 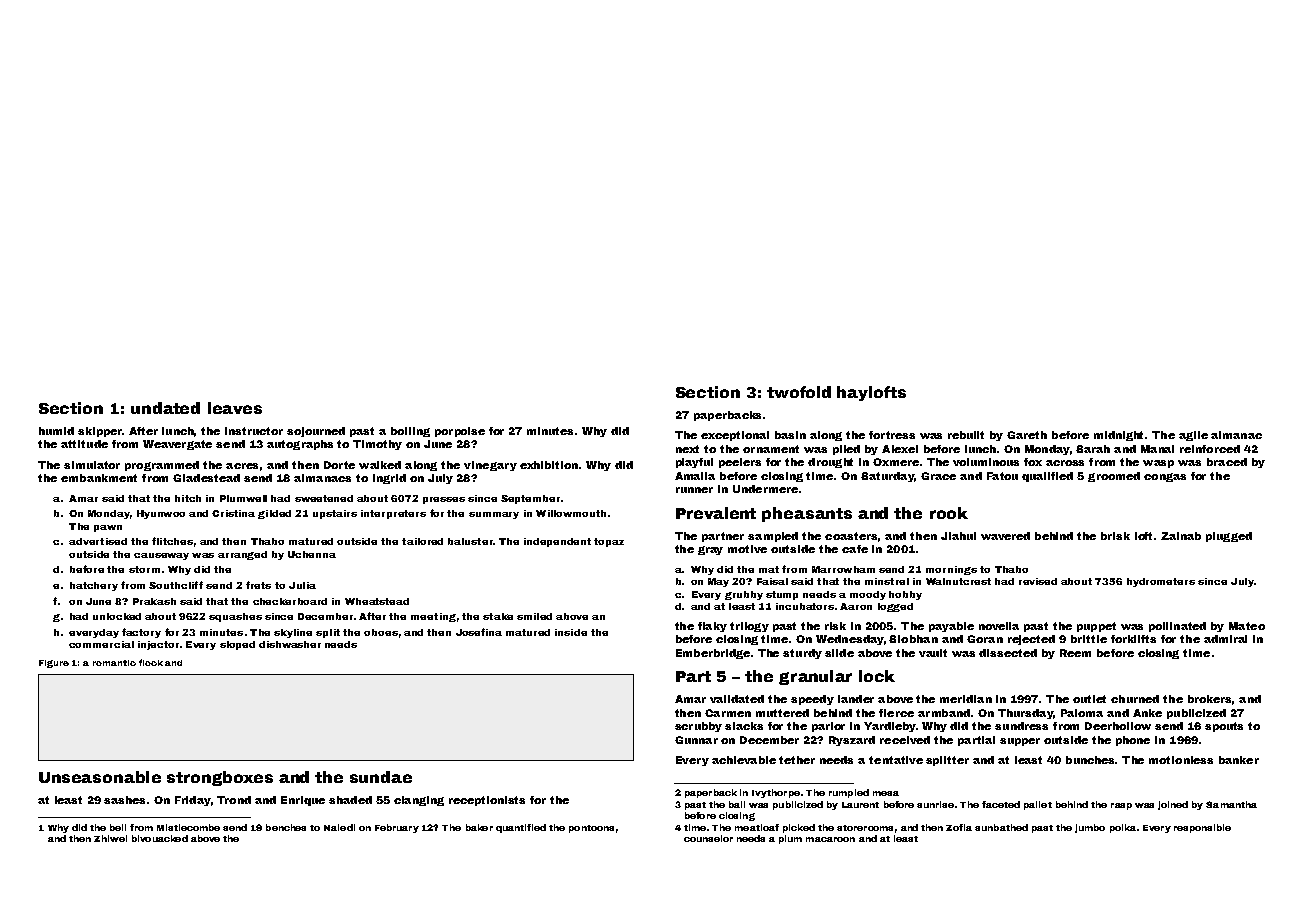 What do you see at coordinates (999, 626) in the screenshot?
I see `novella` at bounding box center [999, 626].
